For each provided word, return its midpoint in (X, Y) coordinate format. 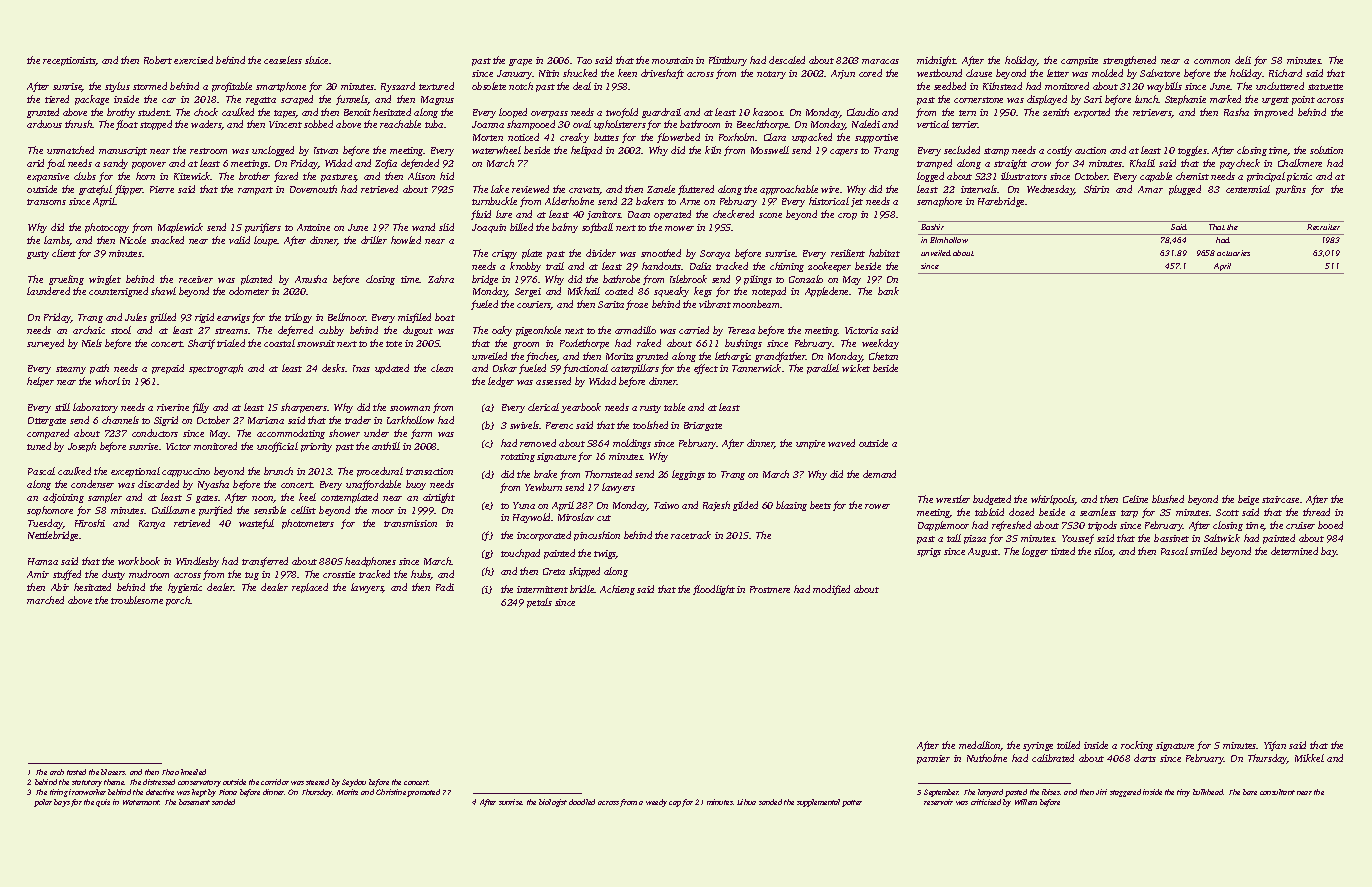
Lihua (746, 802)
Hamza (43, 561)
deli (1243, 60)
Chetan (883, 356)
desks (333, 368)
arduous (44, 124)
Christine (391, 792)
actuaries (1233, 253)
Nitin (549, 73)
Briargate (703, 426)
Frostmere (770, 589)
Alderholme (569, 201)
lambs (57, 241)
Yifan (1275, 746)
